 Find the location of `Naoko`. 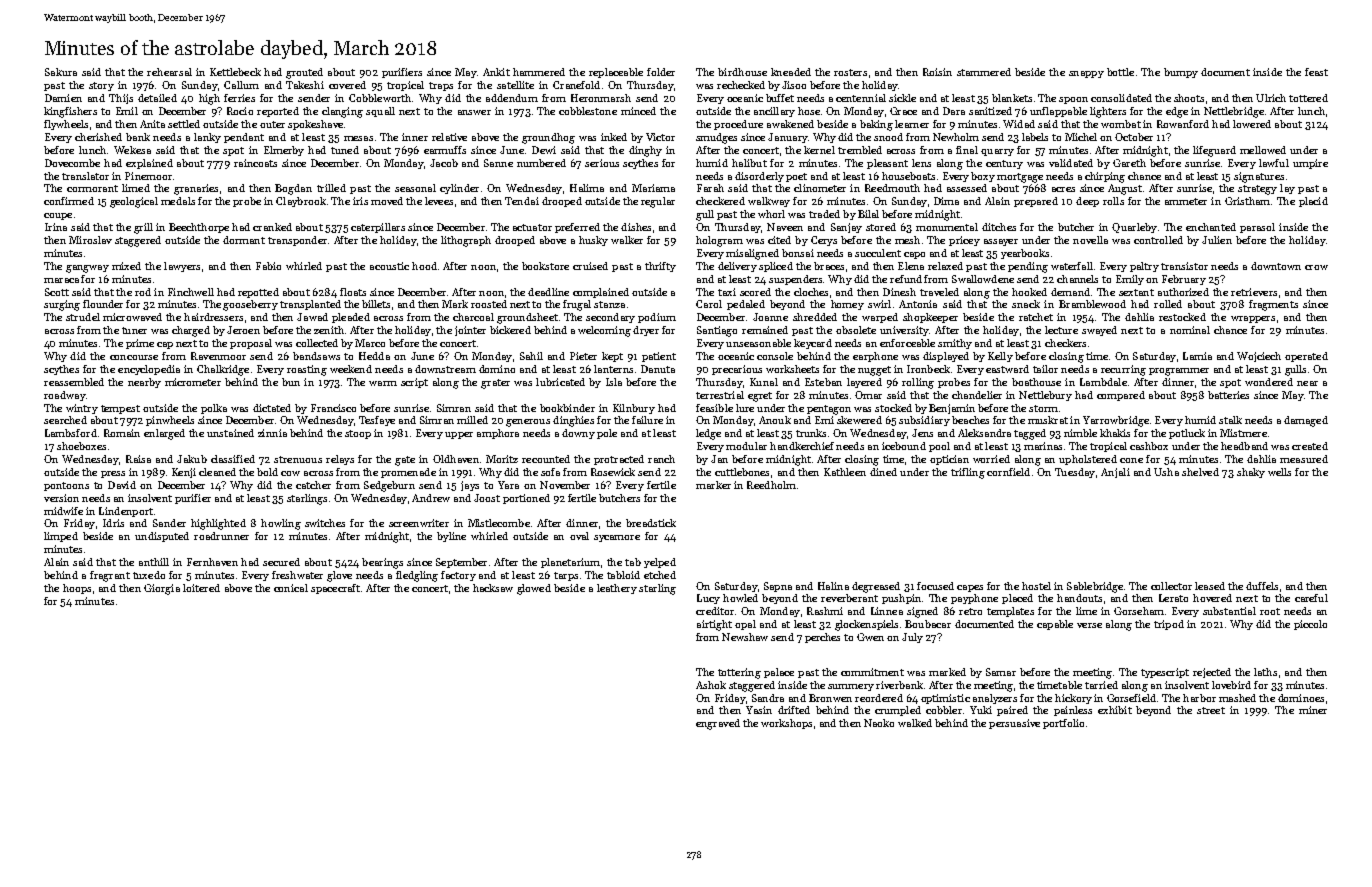

Naoko is located at coordinates (879, 723).
